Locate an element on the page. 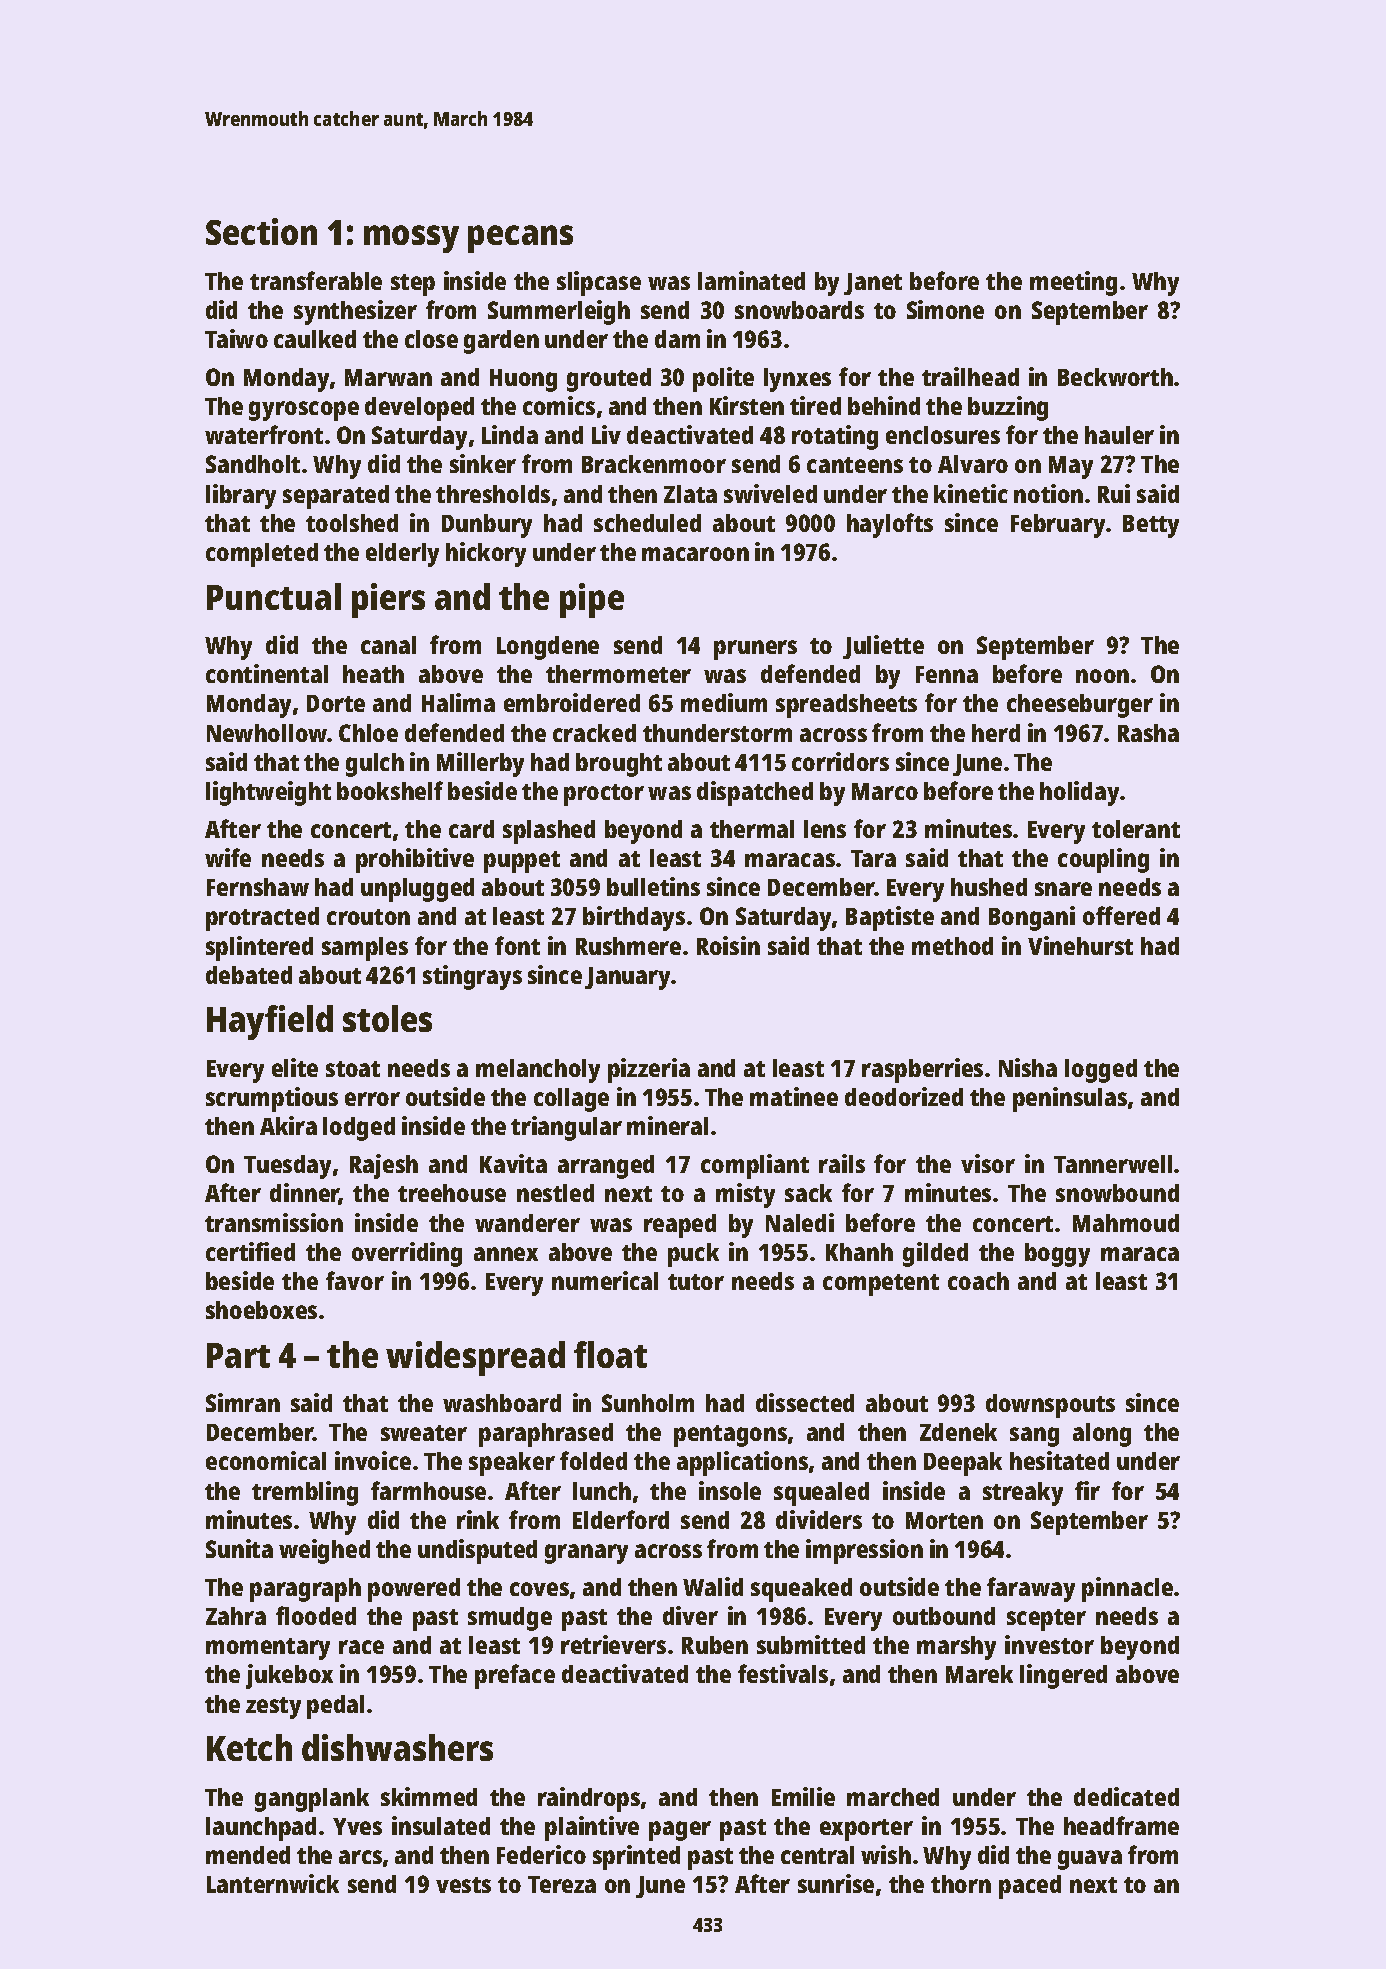  weighed is located at coordinates (324, 1551).
